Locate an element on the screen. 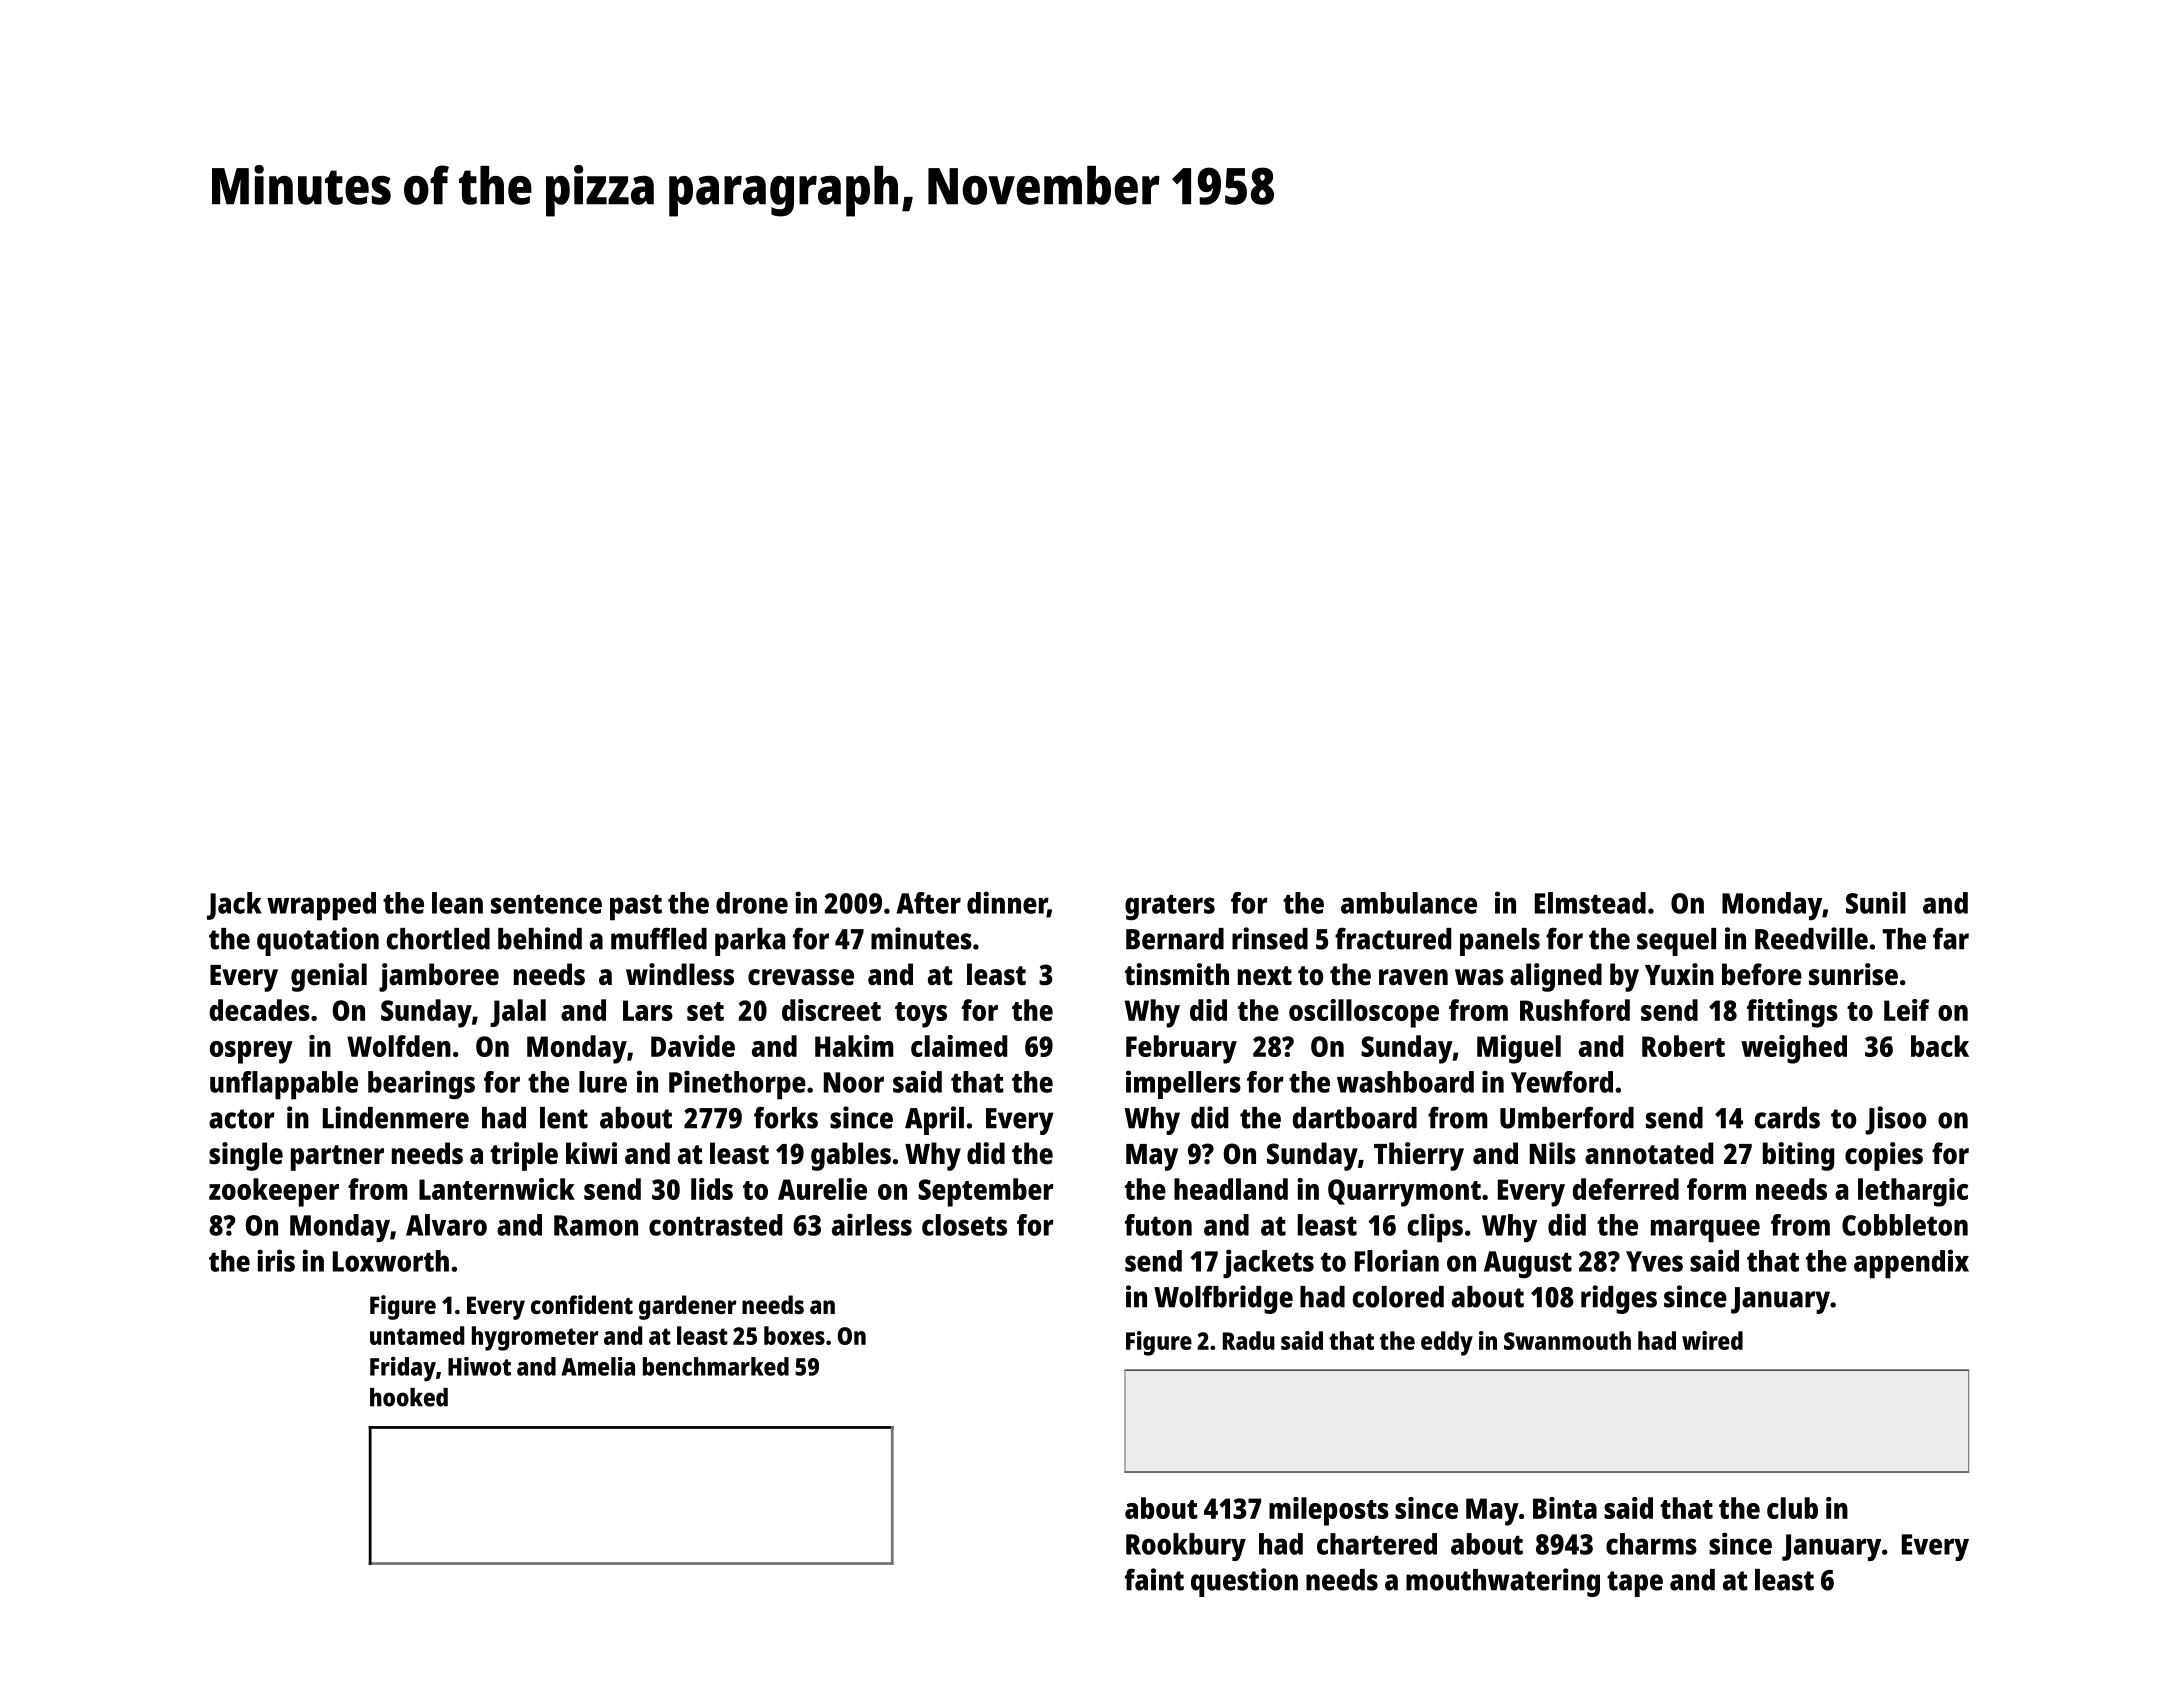  mileposts is located at coordinates (1329, 1511).
